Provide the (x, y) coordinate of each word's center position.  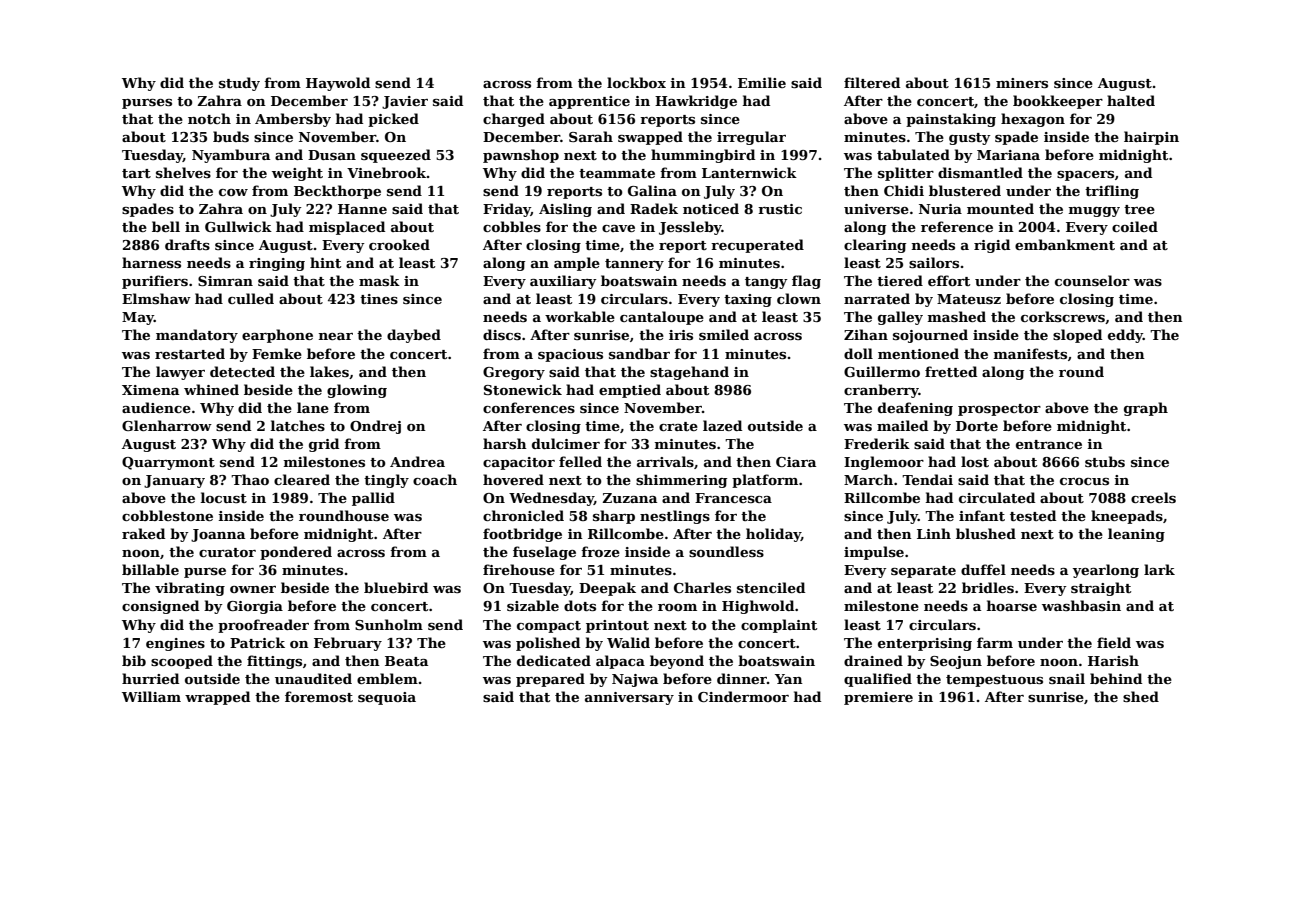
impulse (874, 553)
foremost (319, 696)
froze (600, 551)
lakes (329, 371)
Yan (789, 679)
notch (209, 118)
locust (224, 497)
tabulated (913, 154)
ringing (277, 264)
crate (678, 426)
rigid (992, 246)
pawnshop (521, 156)
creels (1153, 497)
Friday (507, 210)
